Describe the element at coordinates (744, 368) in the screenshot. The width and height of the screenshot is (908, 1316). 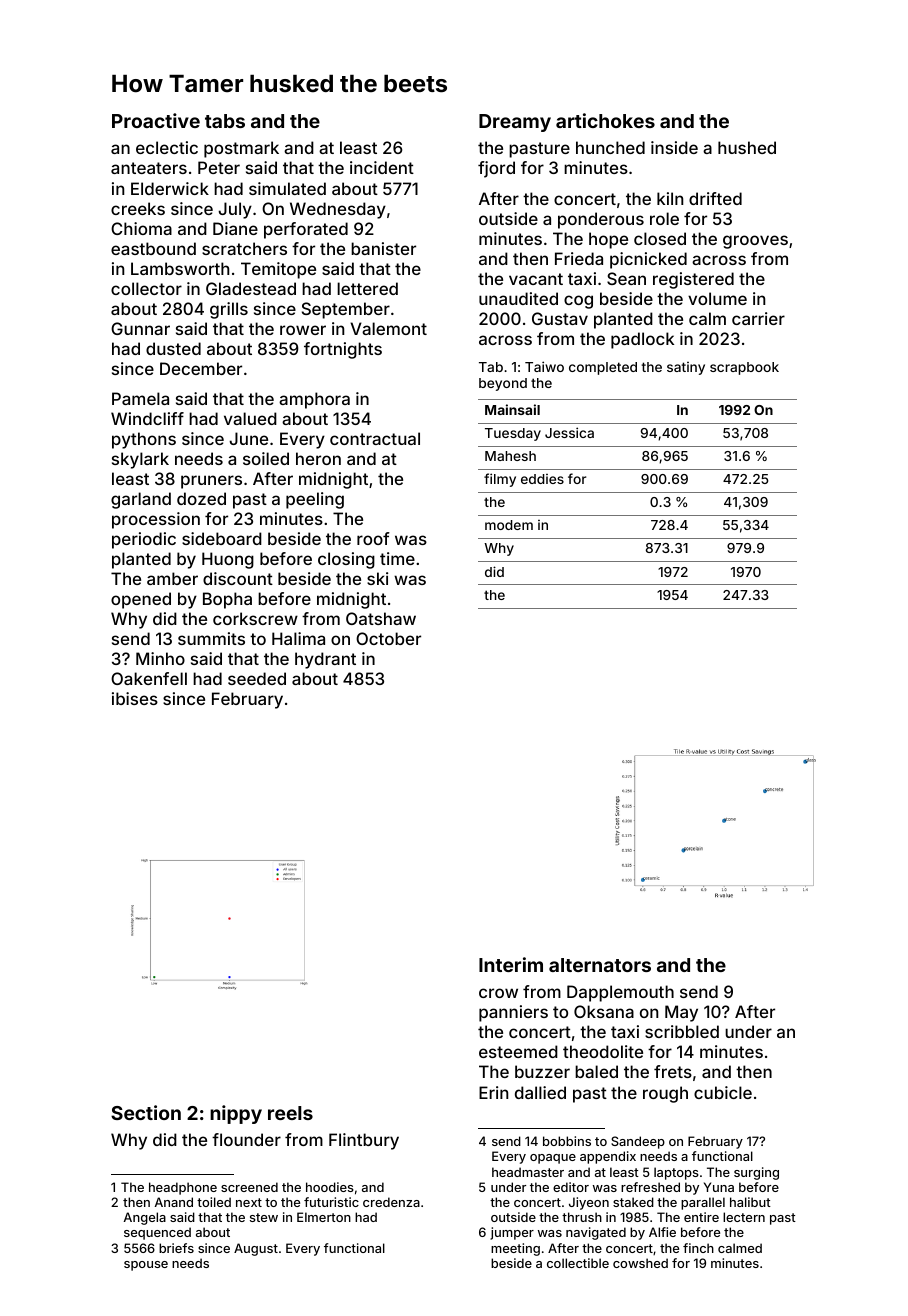
I see `scrapbook` at that location.
